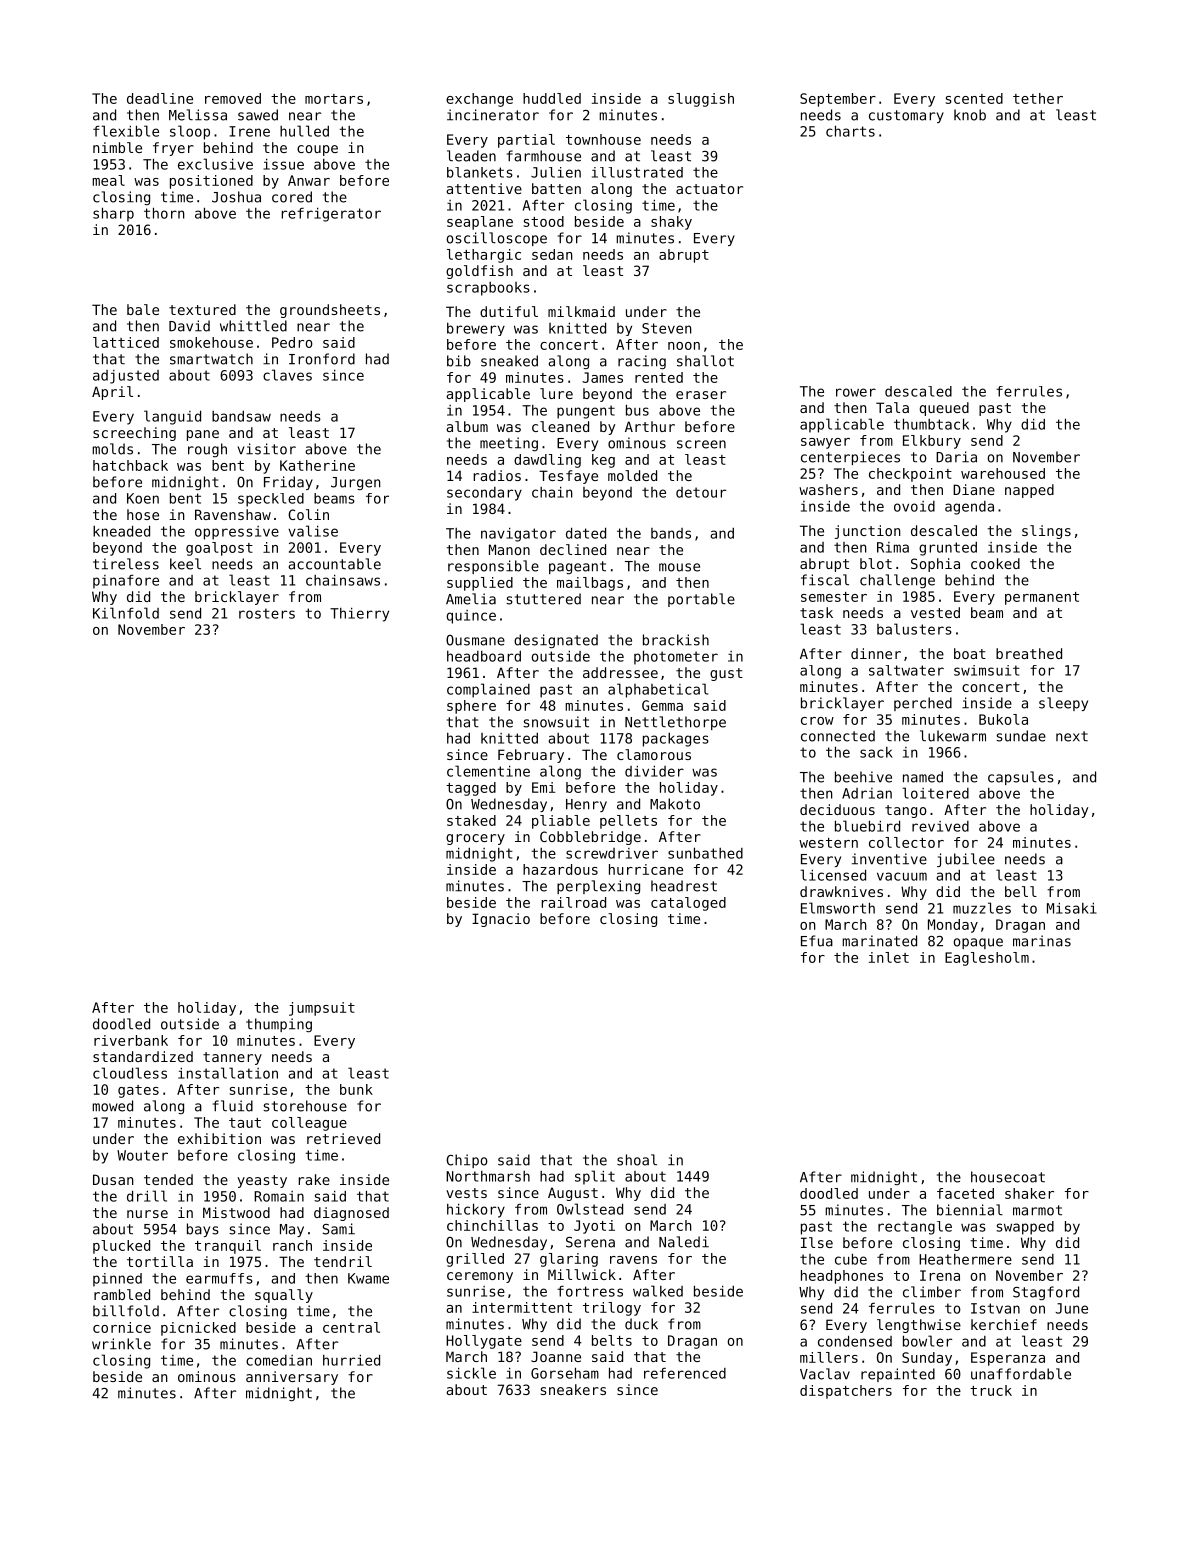 The width and height of the screenshot is (1194, 1545). I want to click on sickle, so click(471, 1373).
